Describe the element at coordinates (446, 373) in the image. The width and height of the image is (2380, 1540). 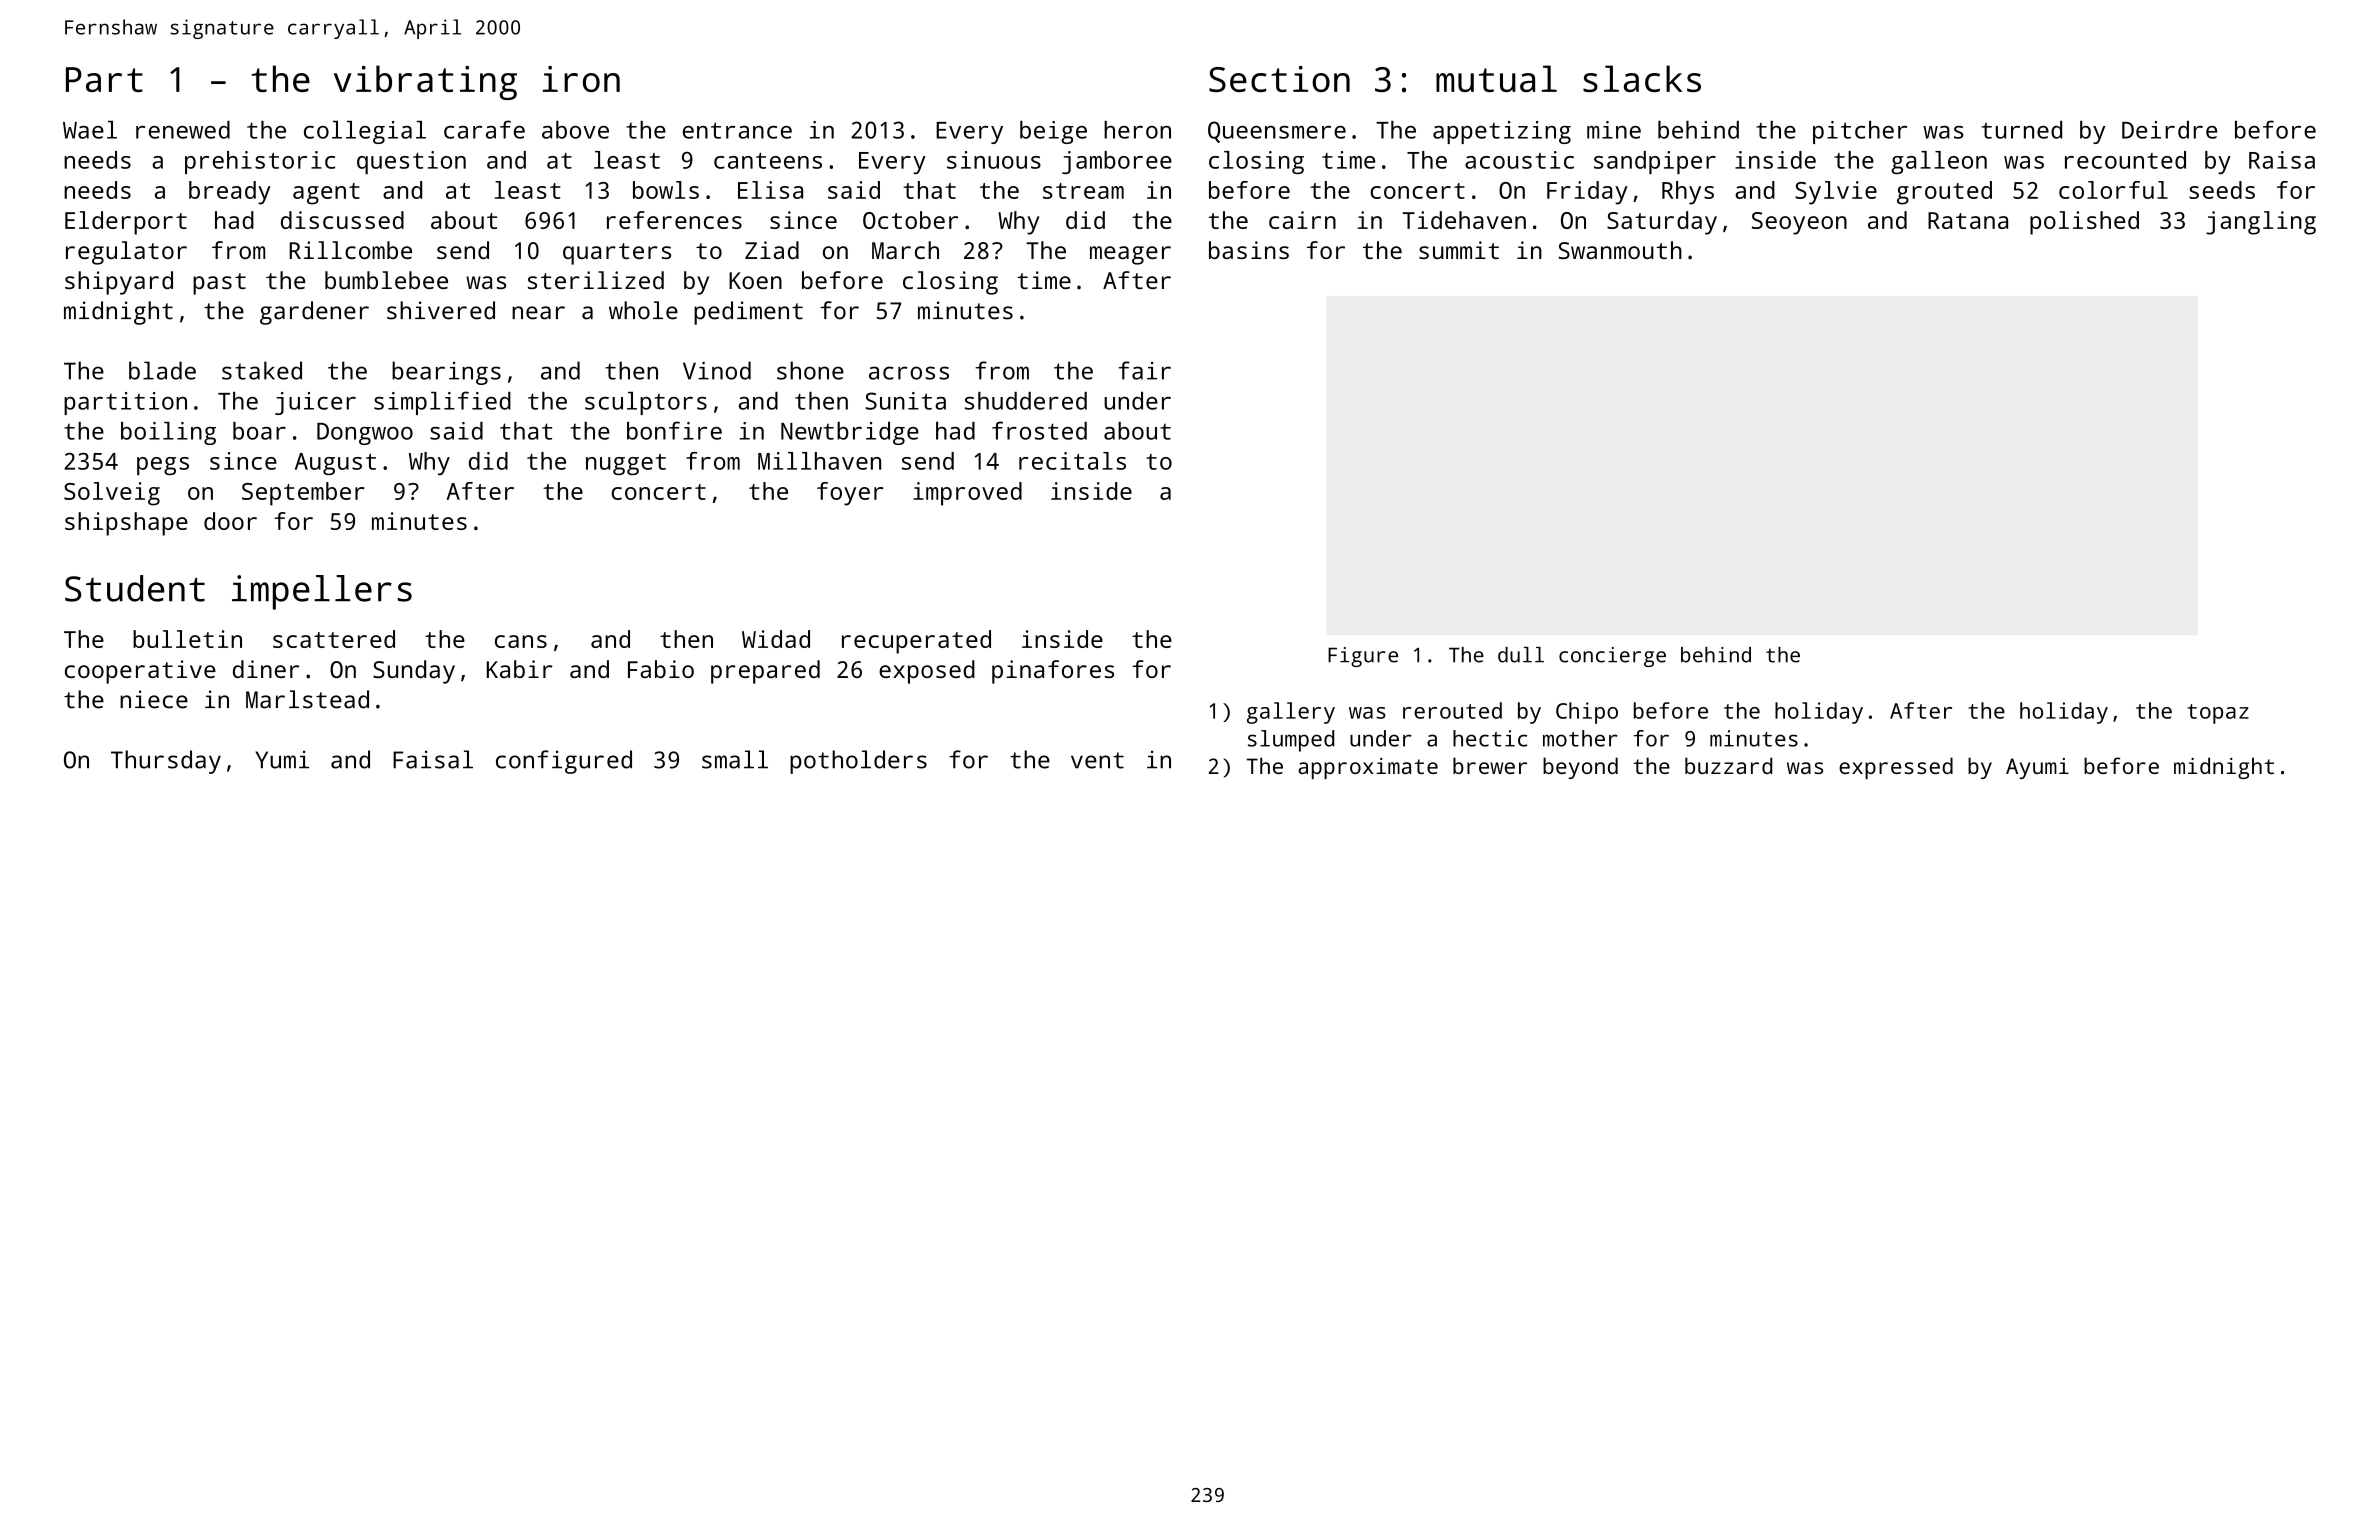
I see `bearings` at that location.
